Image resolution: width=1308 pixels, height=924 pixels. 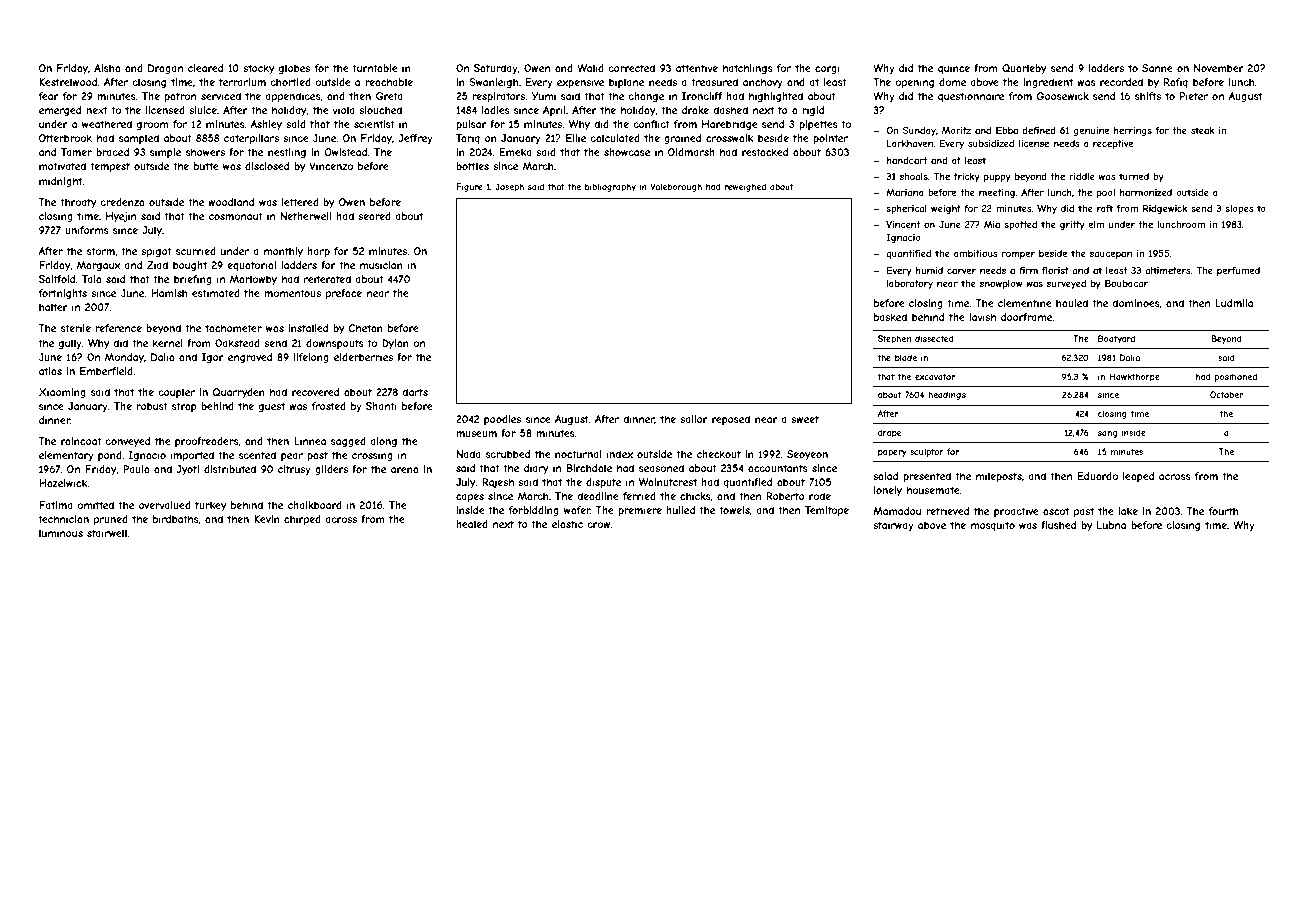 What do you see at coordinates (302, 520) in the screenshot?
I see `chirped` at bounding box center [302, 520].
